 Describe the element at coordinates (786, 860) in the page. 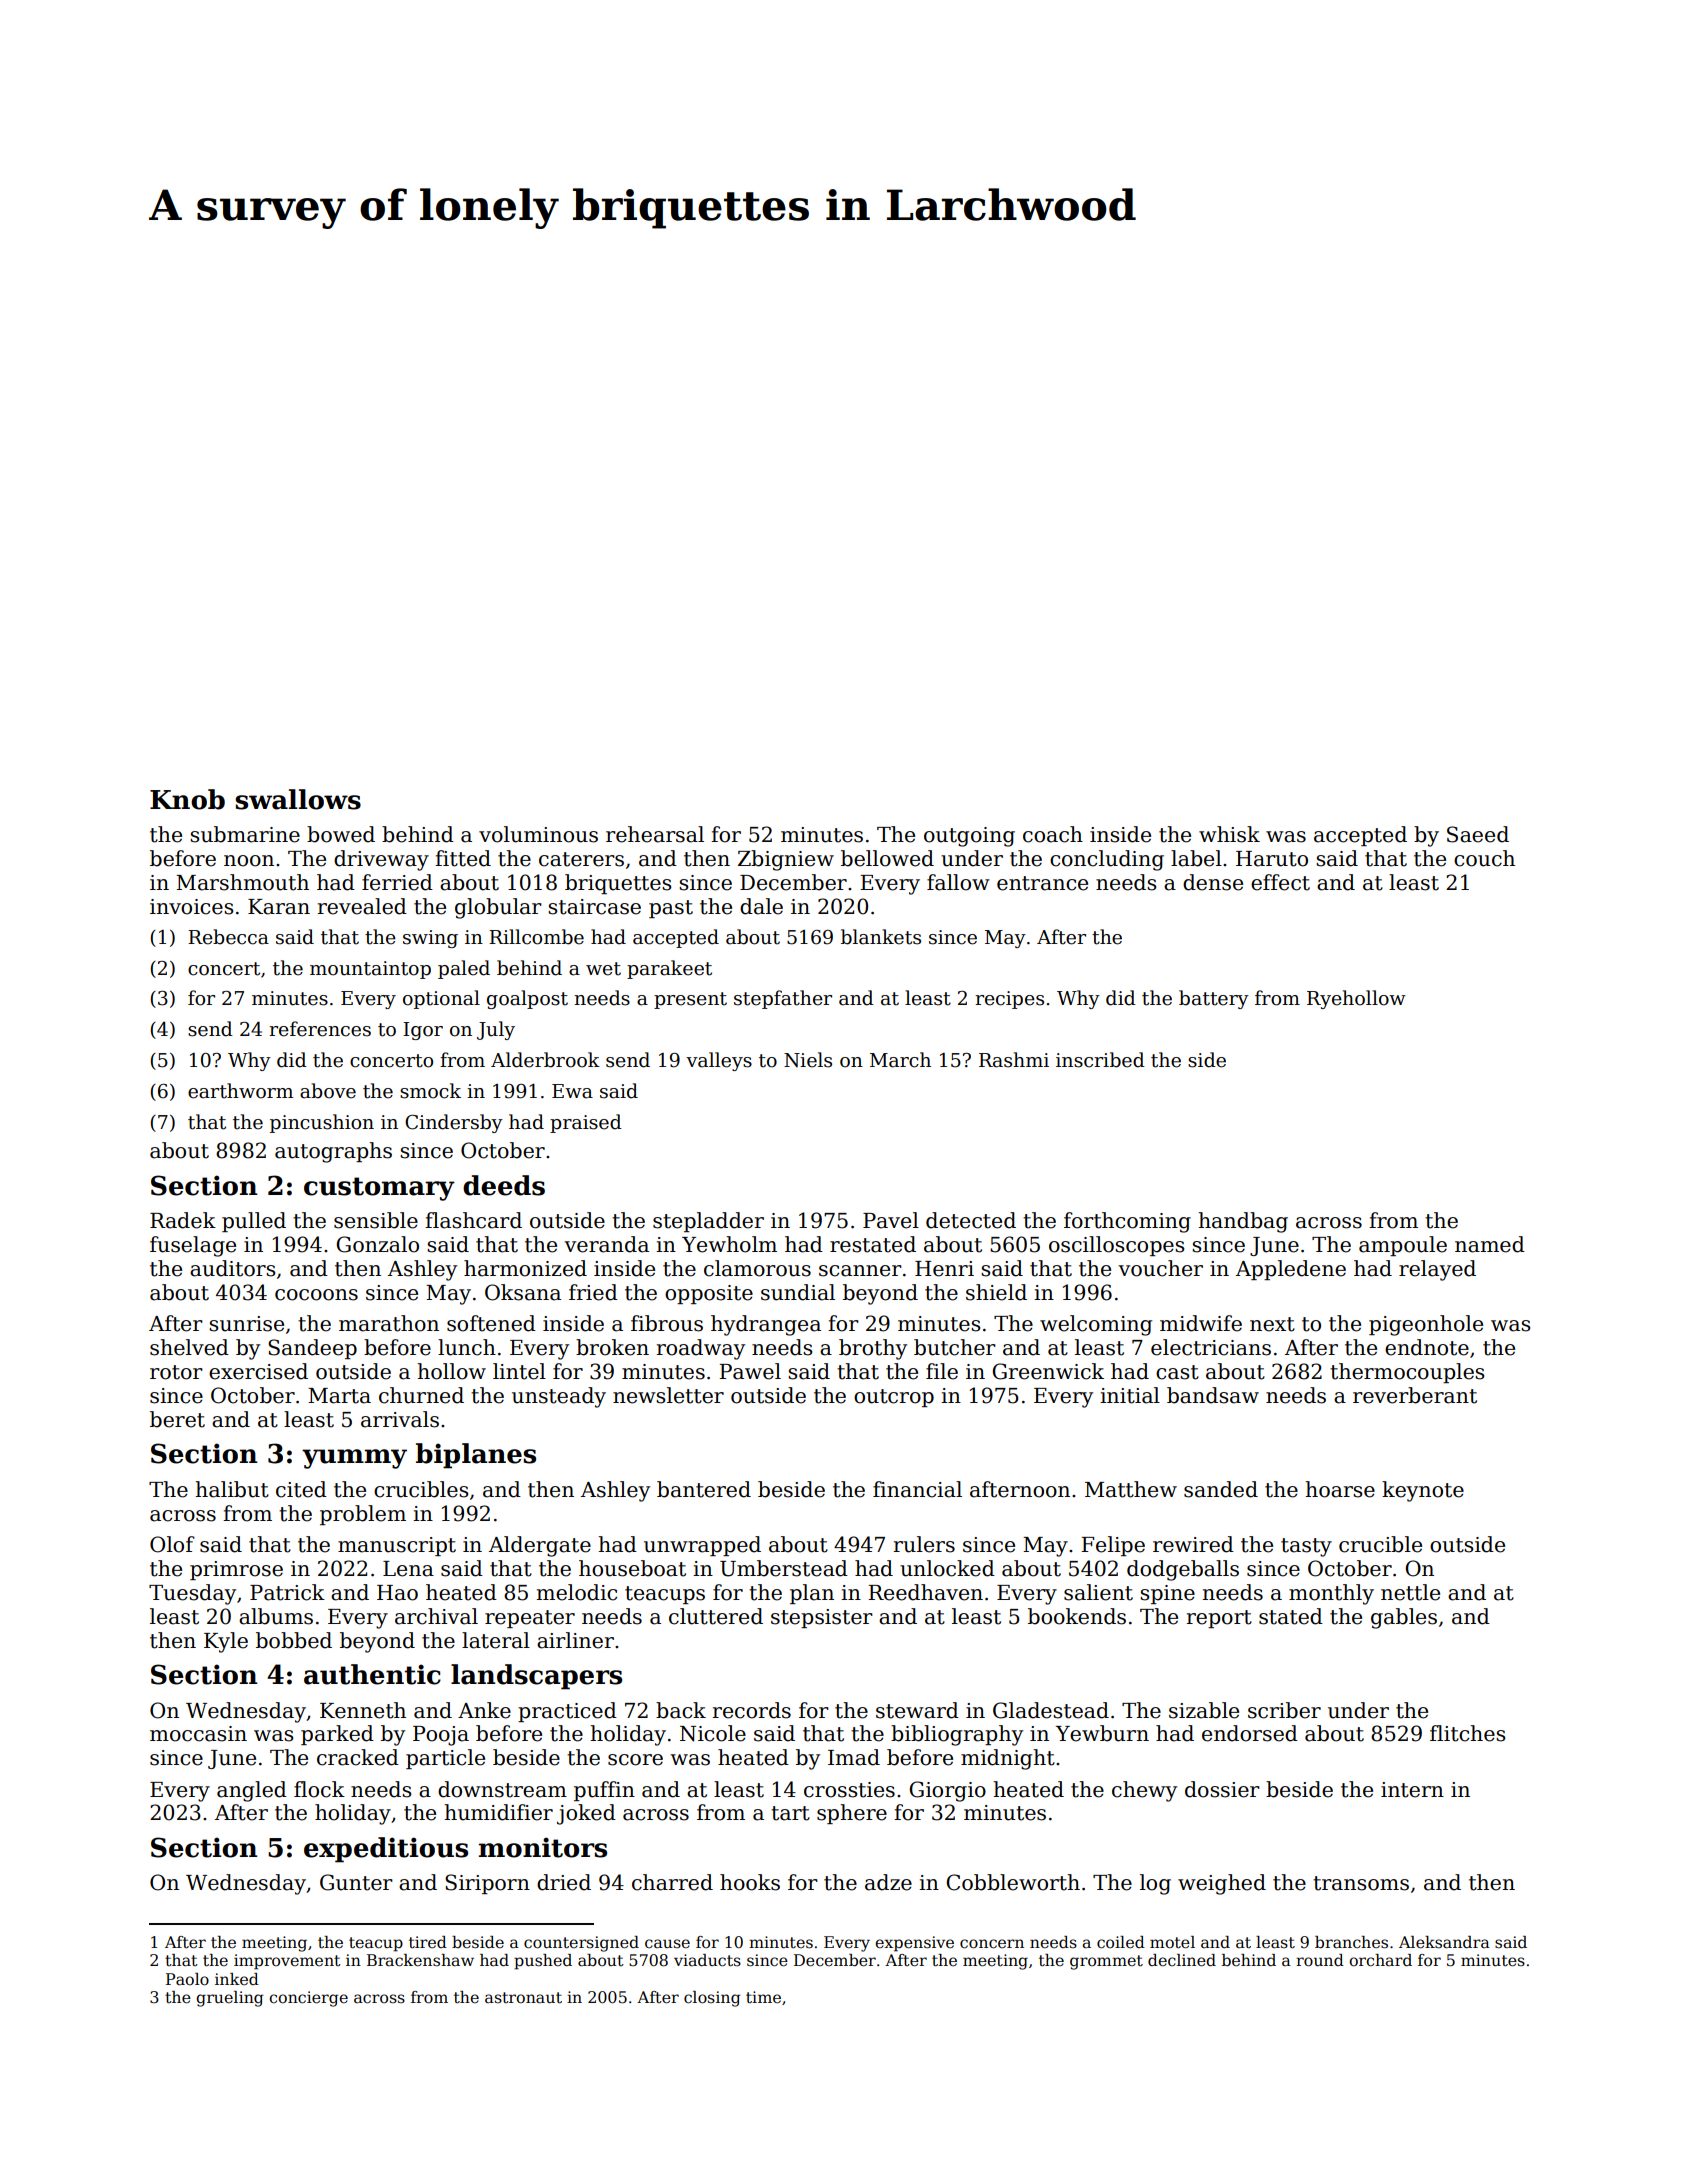

I see `Zbigniew` at that location.
